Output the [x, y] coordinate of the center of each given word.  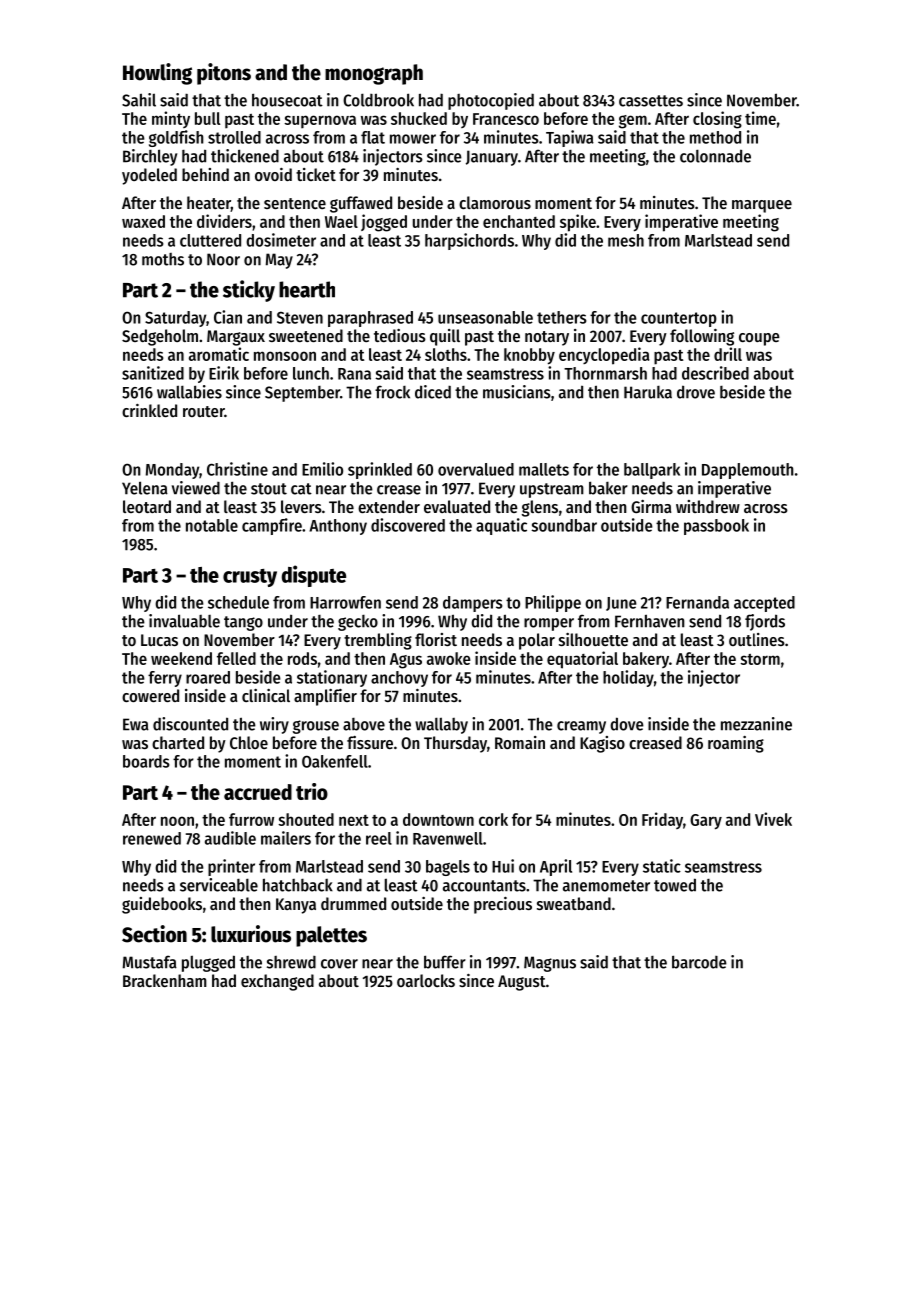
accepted [764, 604]
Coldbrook [378, 100]
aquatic [501, 526]
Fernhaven [650, 621]
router [203, 411]
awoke [449, 658]
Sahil [139, 100]
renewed [152, 838]
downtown [438, 819]
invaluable [184, 621]
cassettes [651, 101]
